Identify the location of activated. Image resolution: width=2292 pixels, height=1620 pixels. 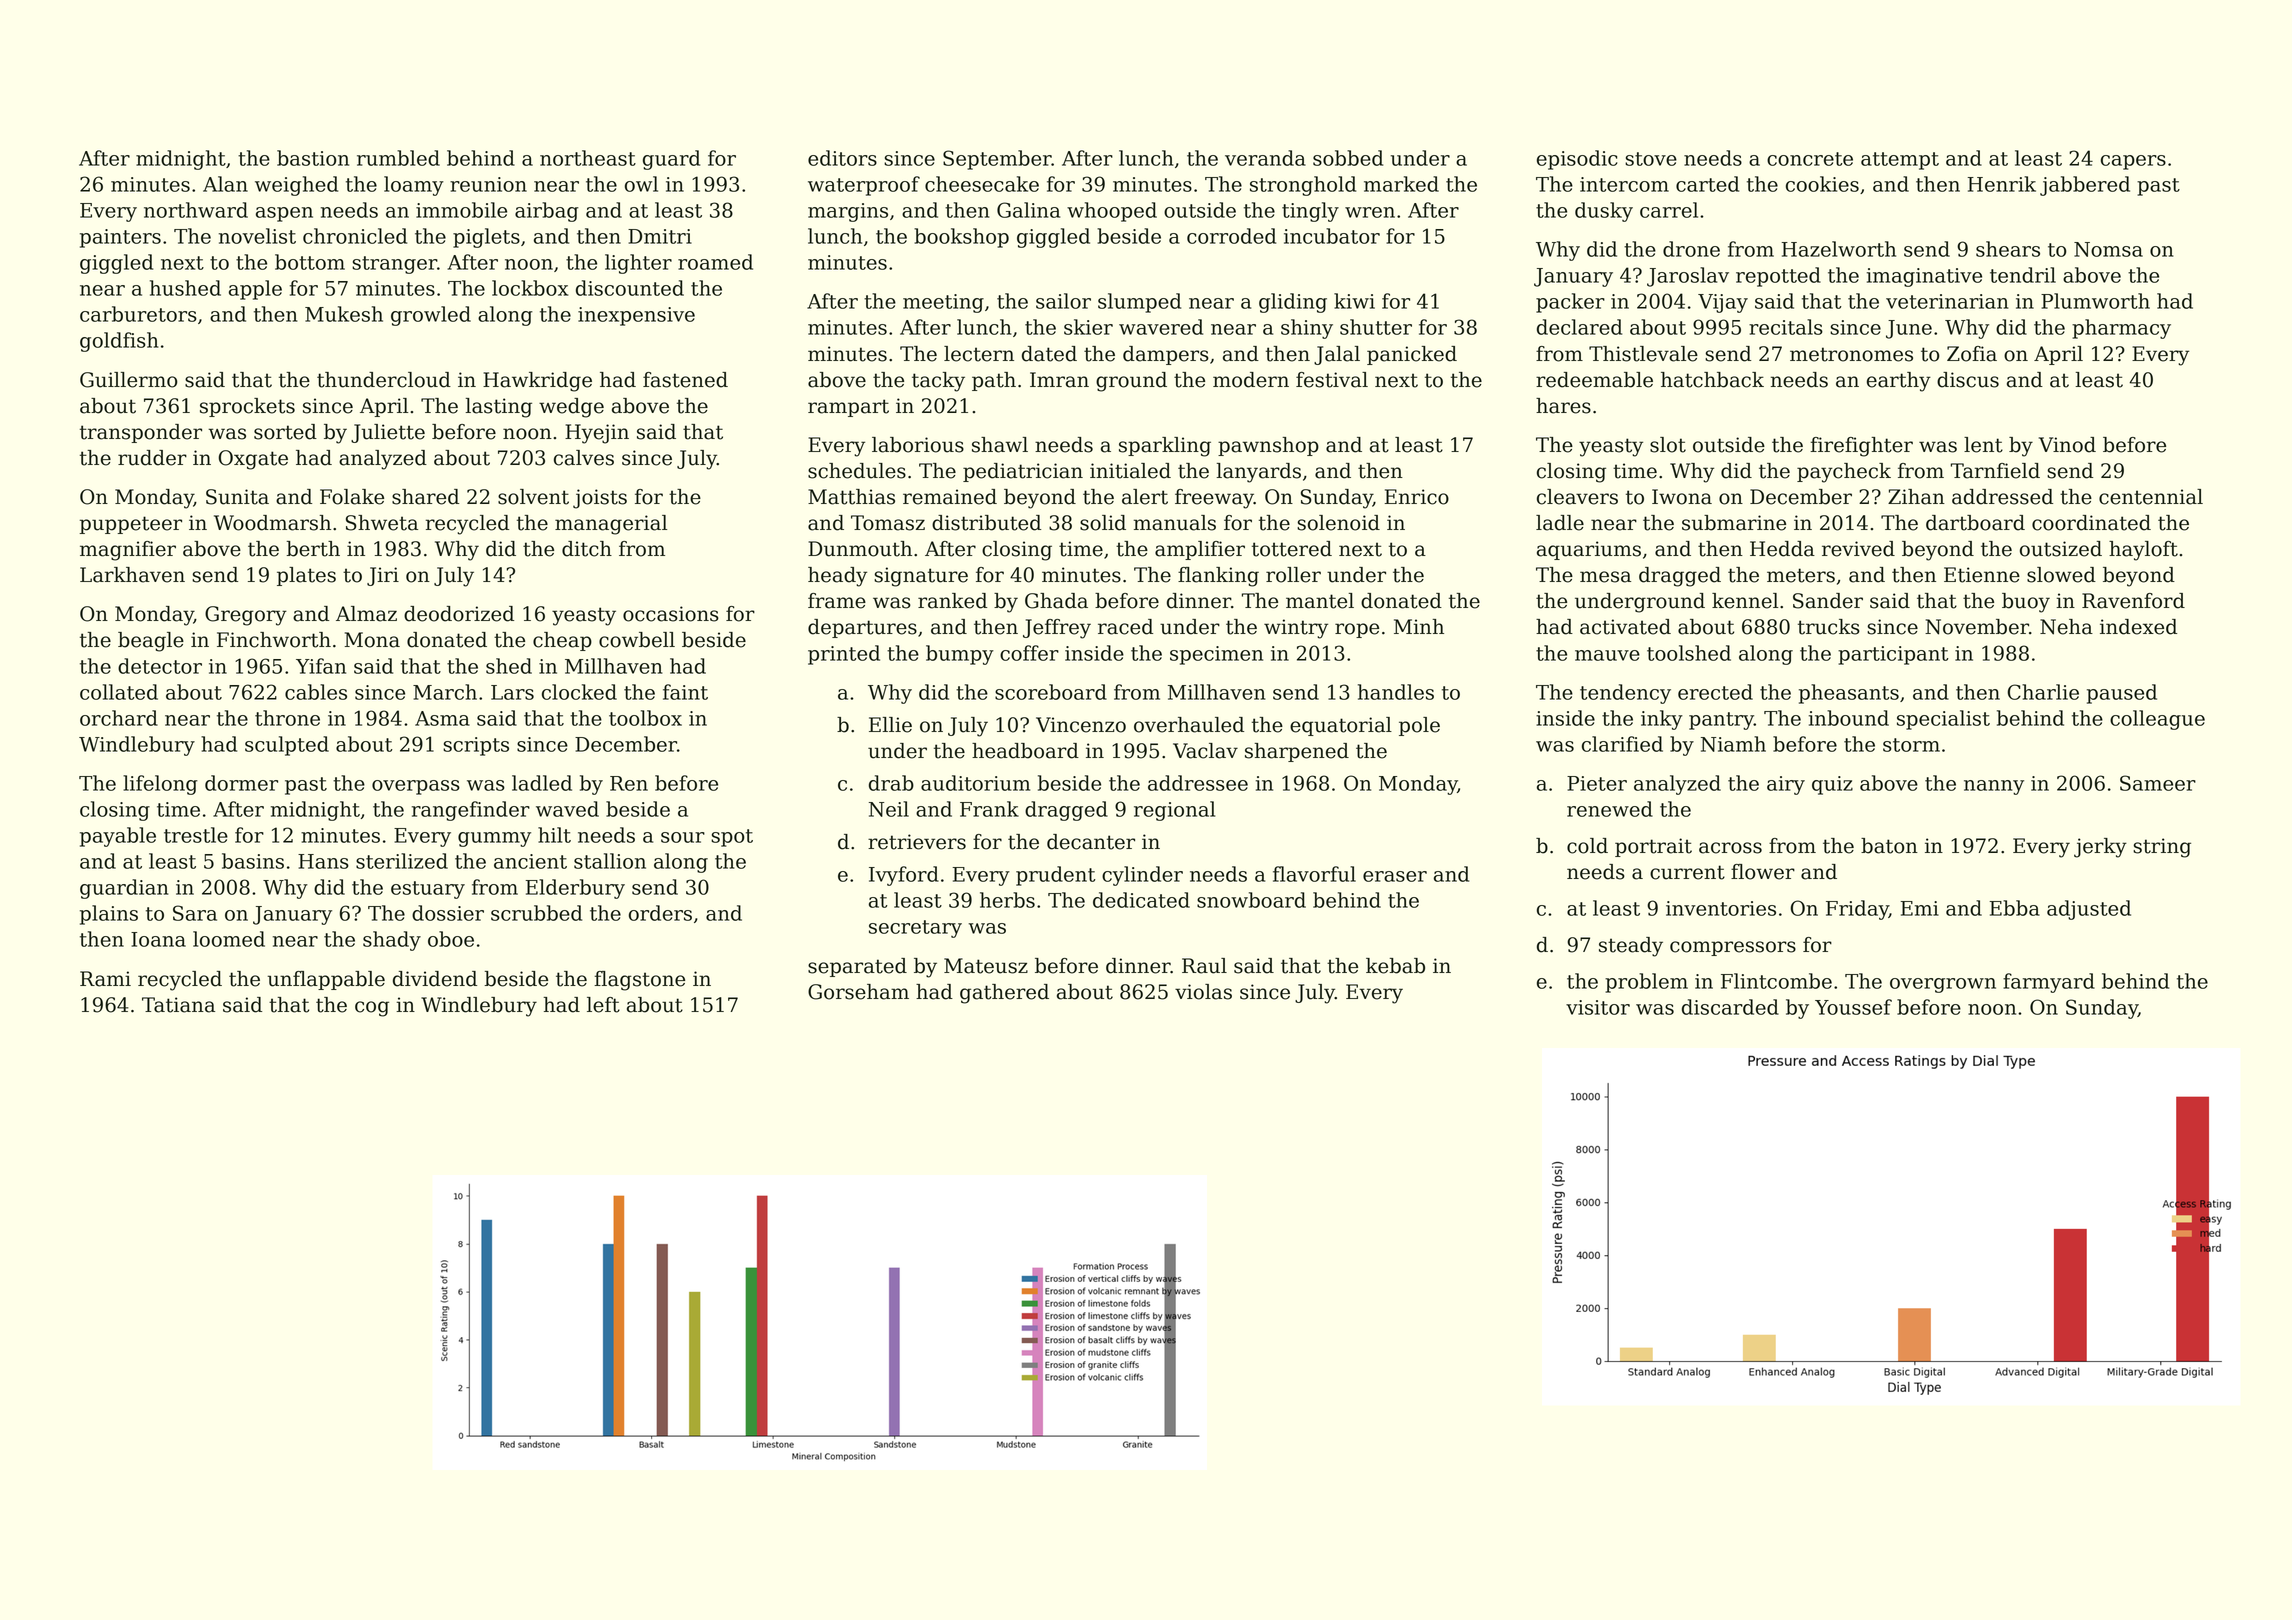
(1625, 627).
